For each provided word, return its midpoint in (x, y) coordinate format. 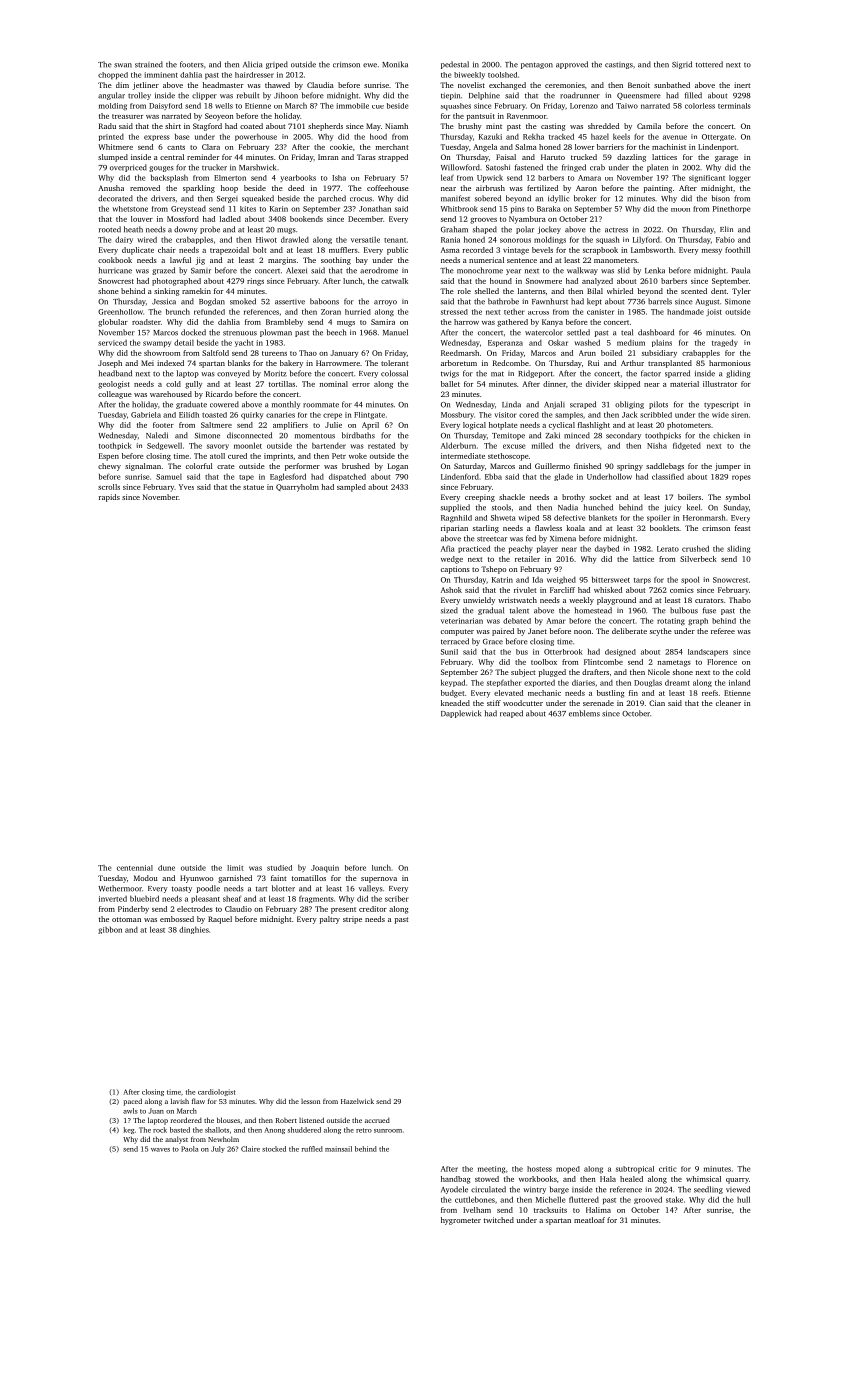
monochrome (480, 270)
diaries (583, 683)
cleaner (728, 703)
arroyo (385, 303)
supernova (379, 880)
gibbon (110, 930)
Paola (189, 1149)
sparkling (199, 189)
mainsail (338, 1149)
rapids (109, 498)
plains (662, 343)
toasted (214, 415)
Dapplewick (461, 714)
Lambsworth (652, 250)
